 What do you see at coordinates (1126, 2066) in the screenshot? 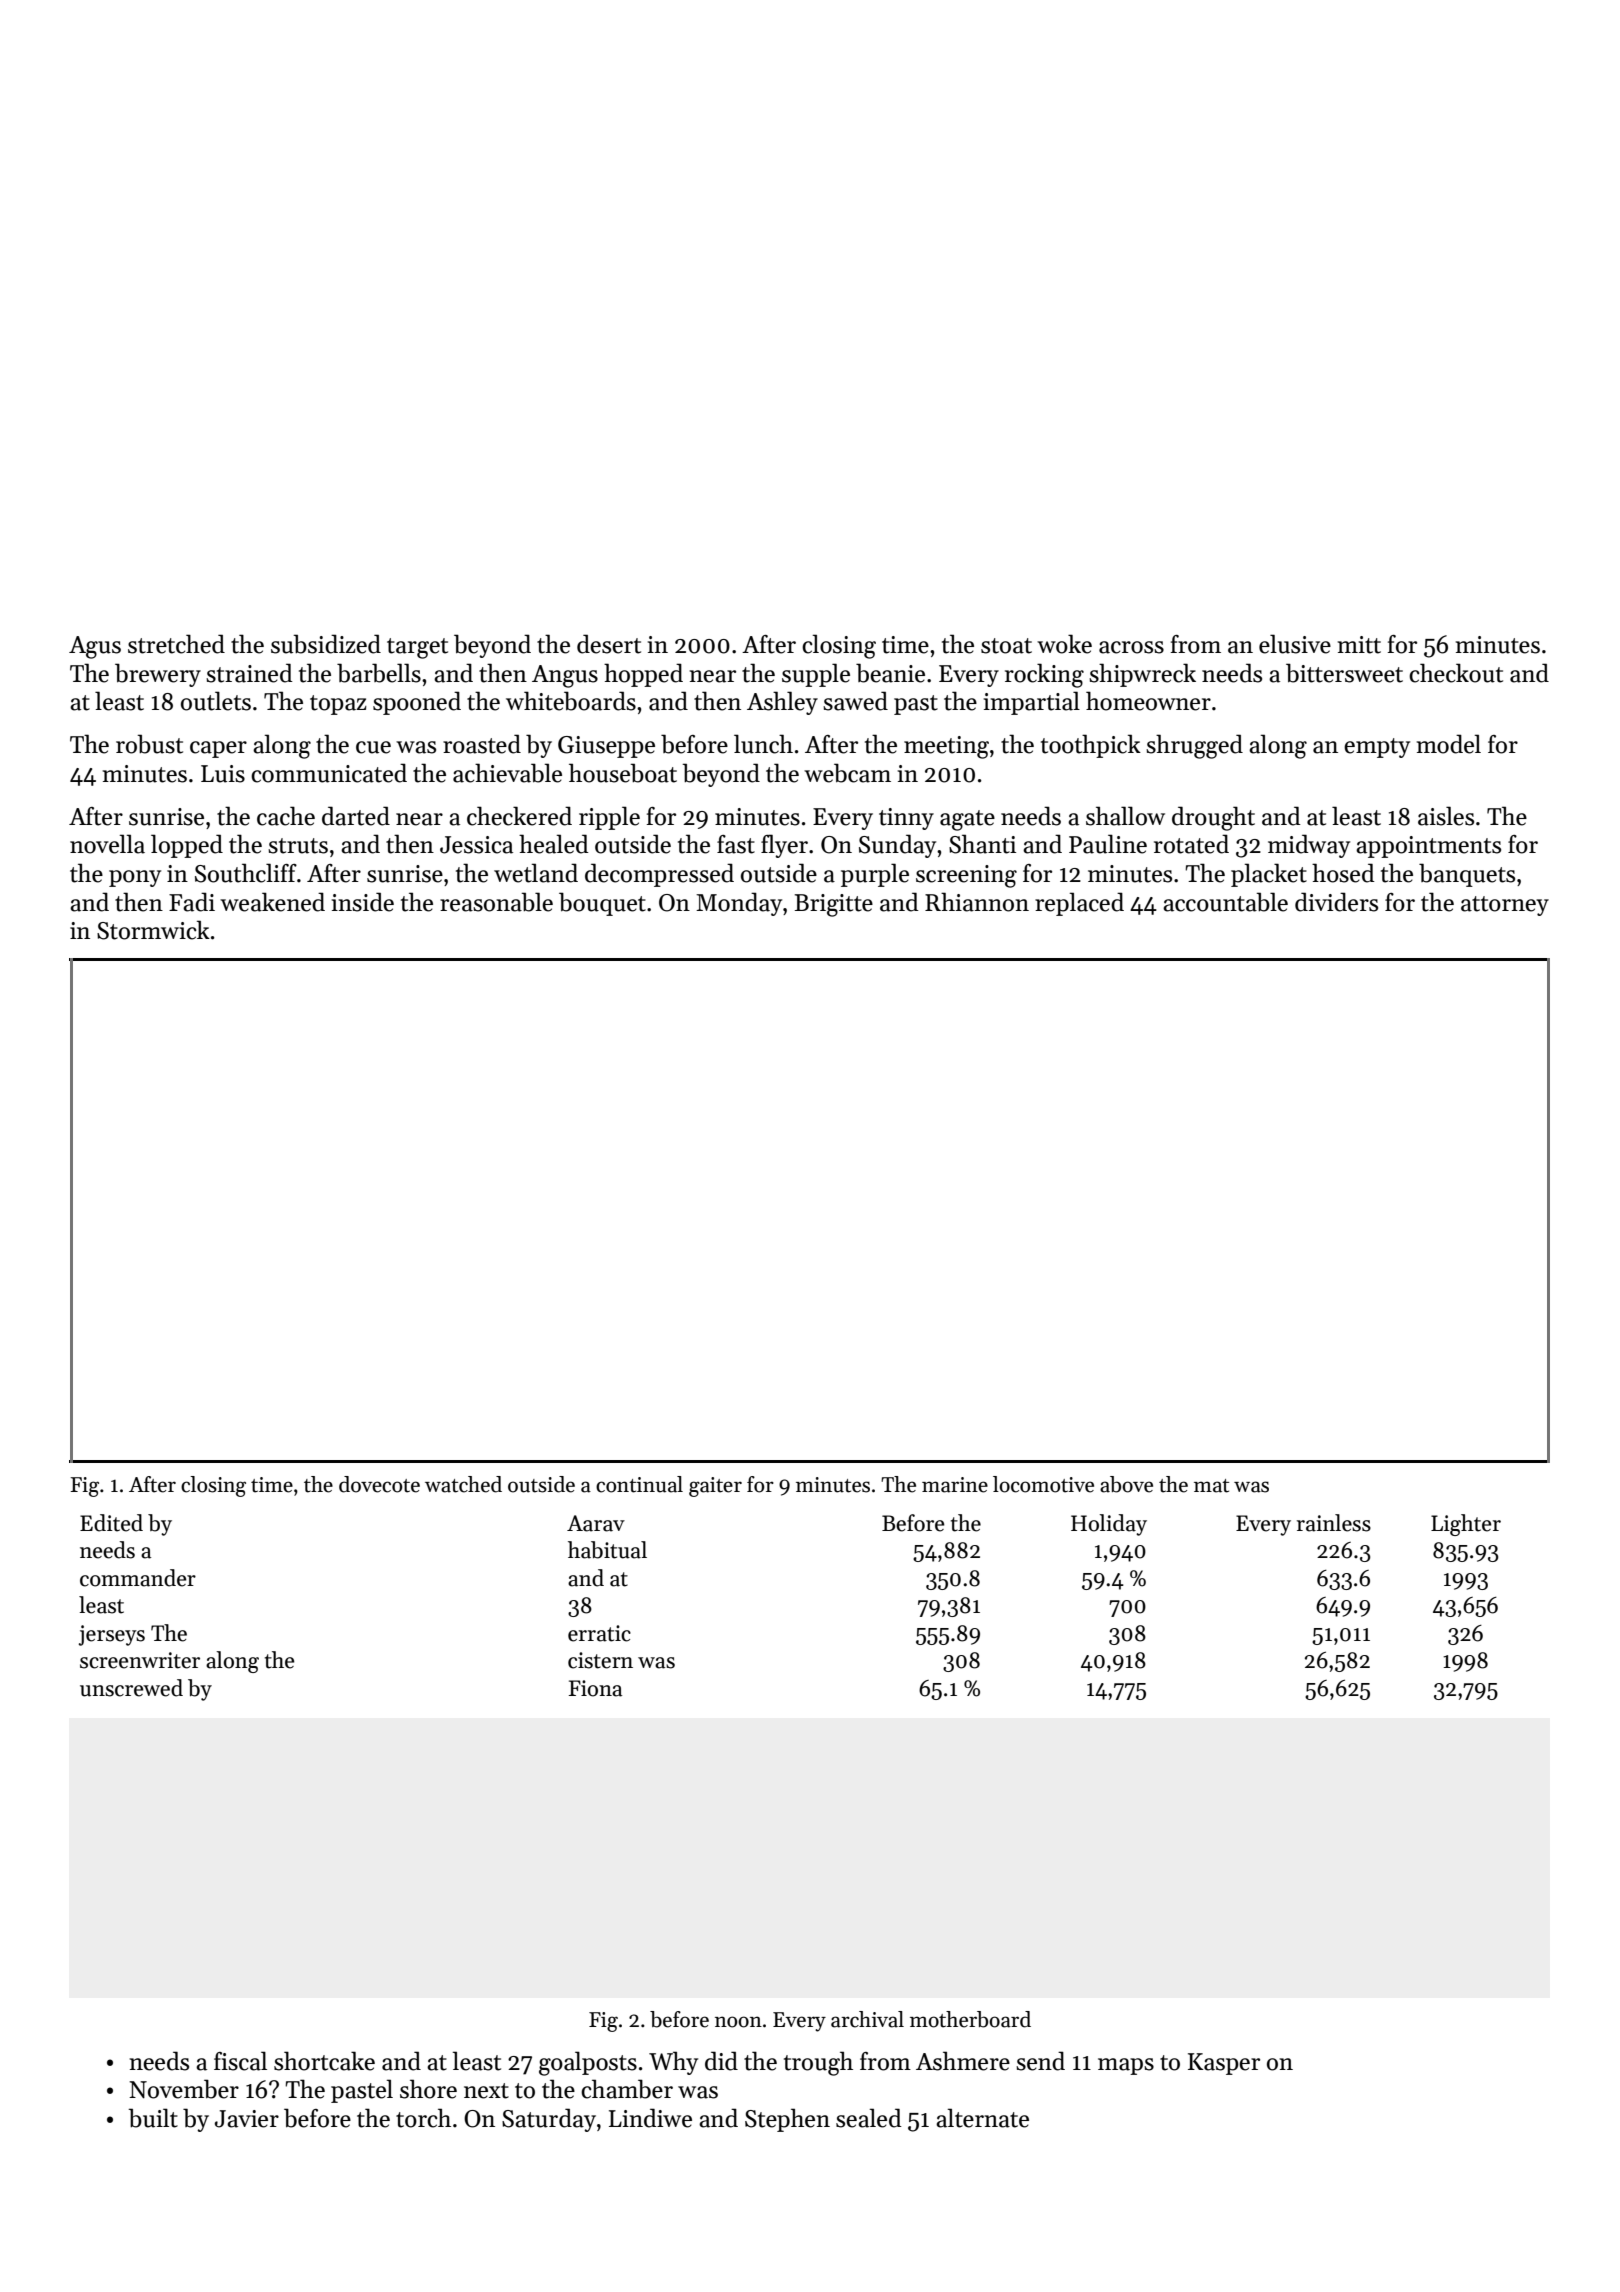
I see `maps` at bounding box center [1126, 2066].
